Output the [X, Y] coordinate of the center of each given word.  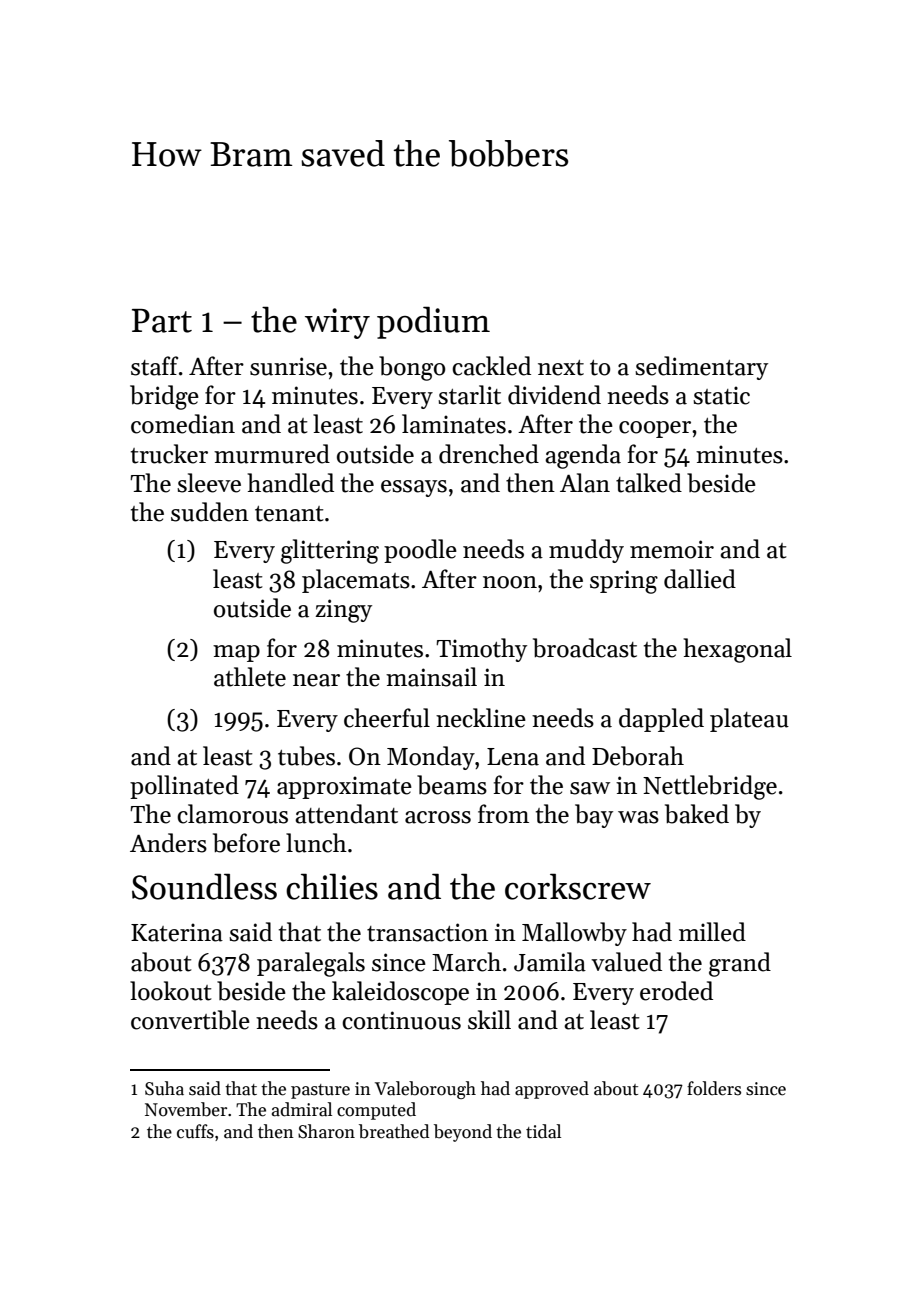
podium [433, 322]
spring [624, 582]
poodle [420, 551]
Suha [164, 1088]
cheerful [387, 718]
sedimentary [701, 368]
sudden [210, 512]
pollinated [184, 787]
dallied [700, 579]
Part [162, 321]
